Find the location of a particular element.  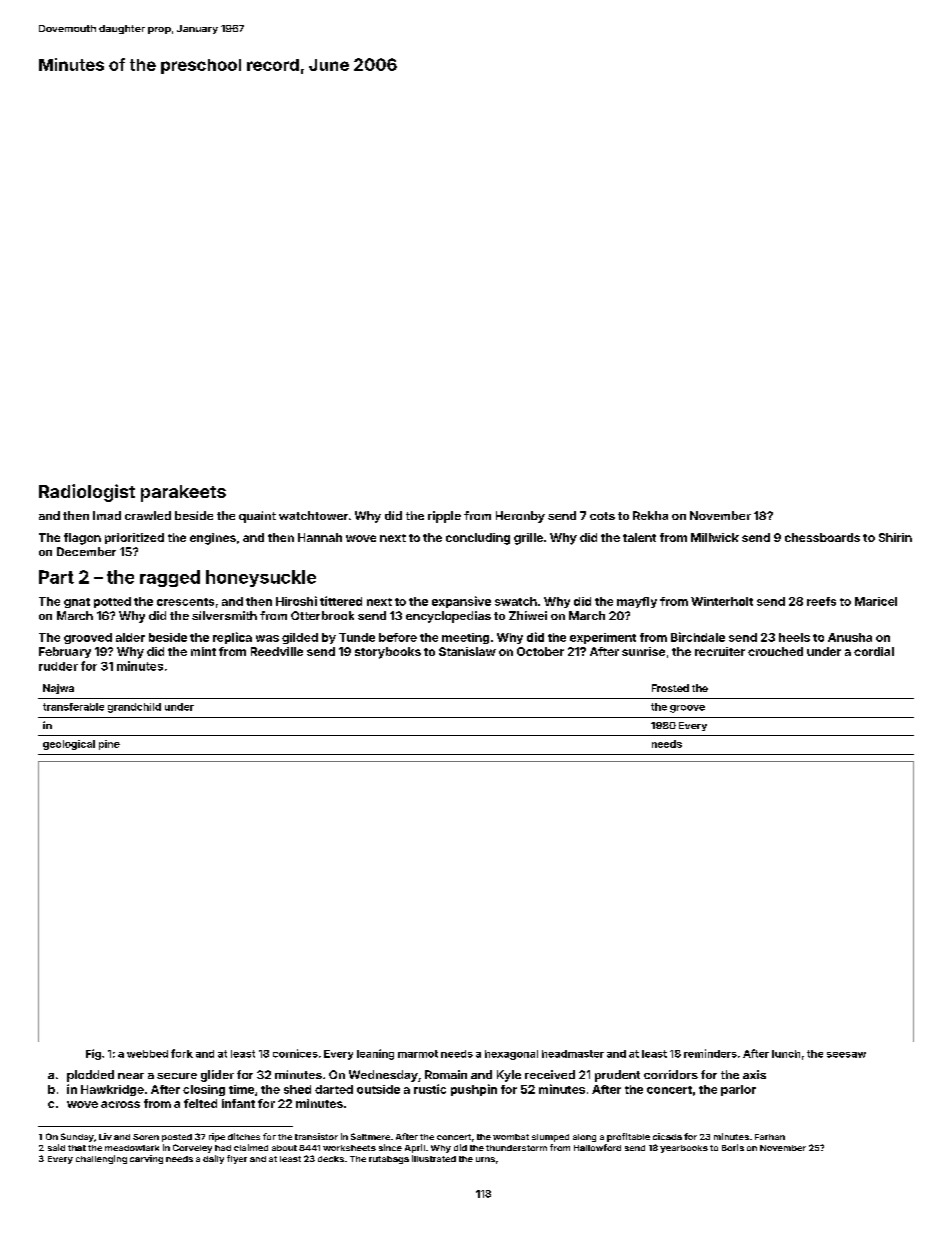

Frosted is located at coordinates (670, 688).
